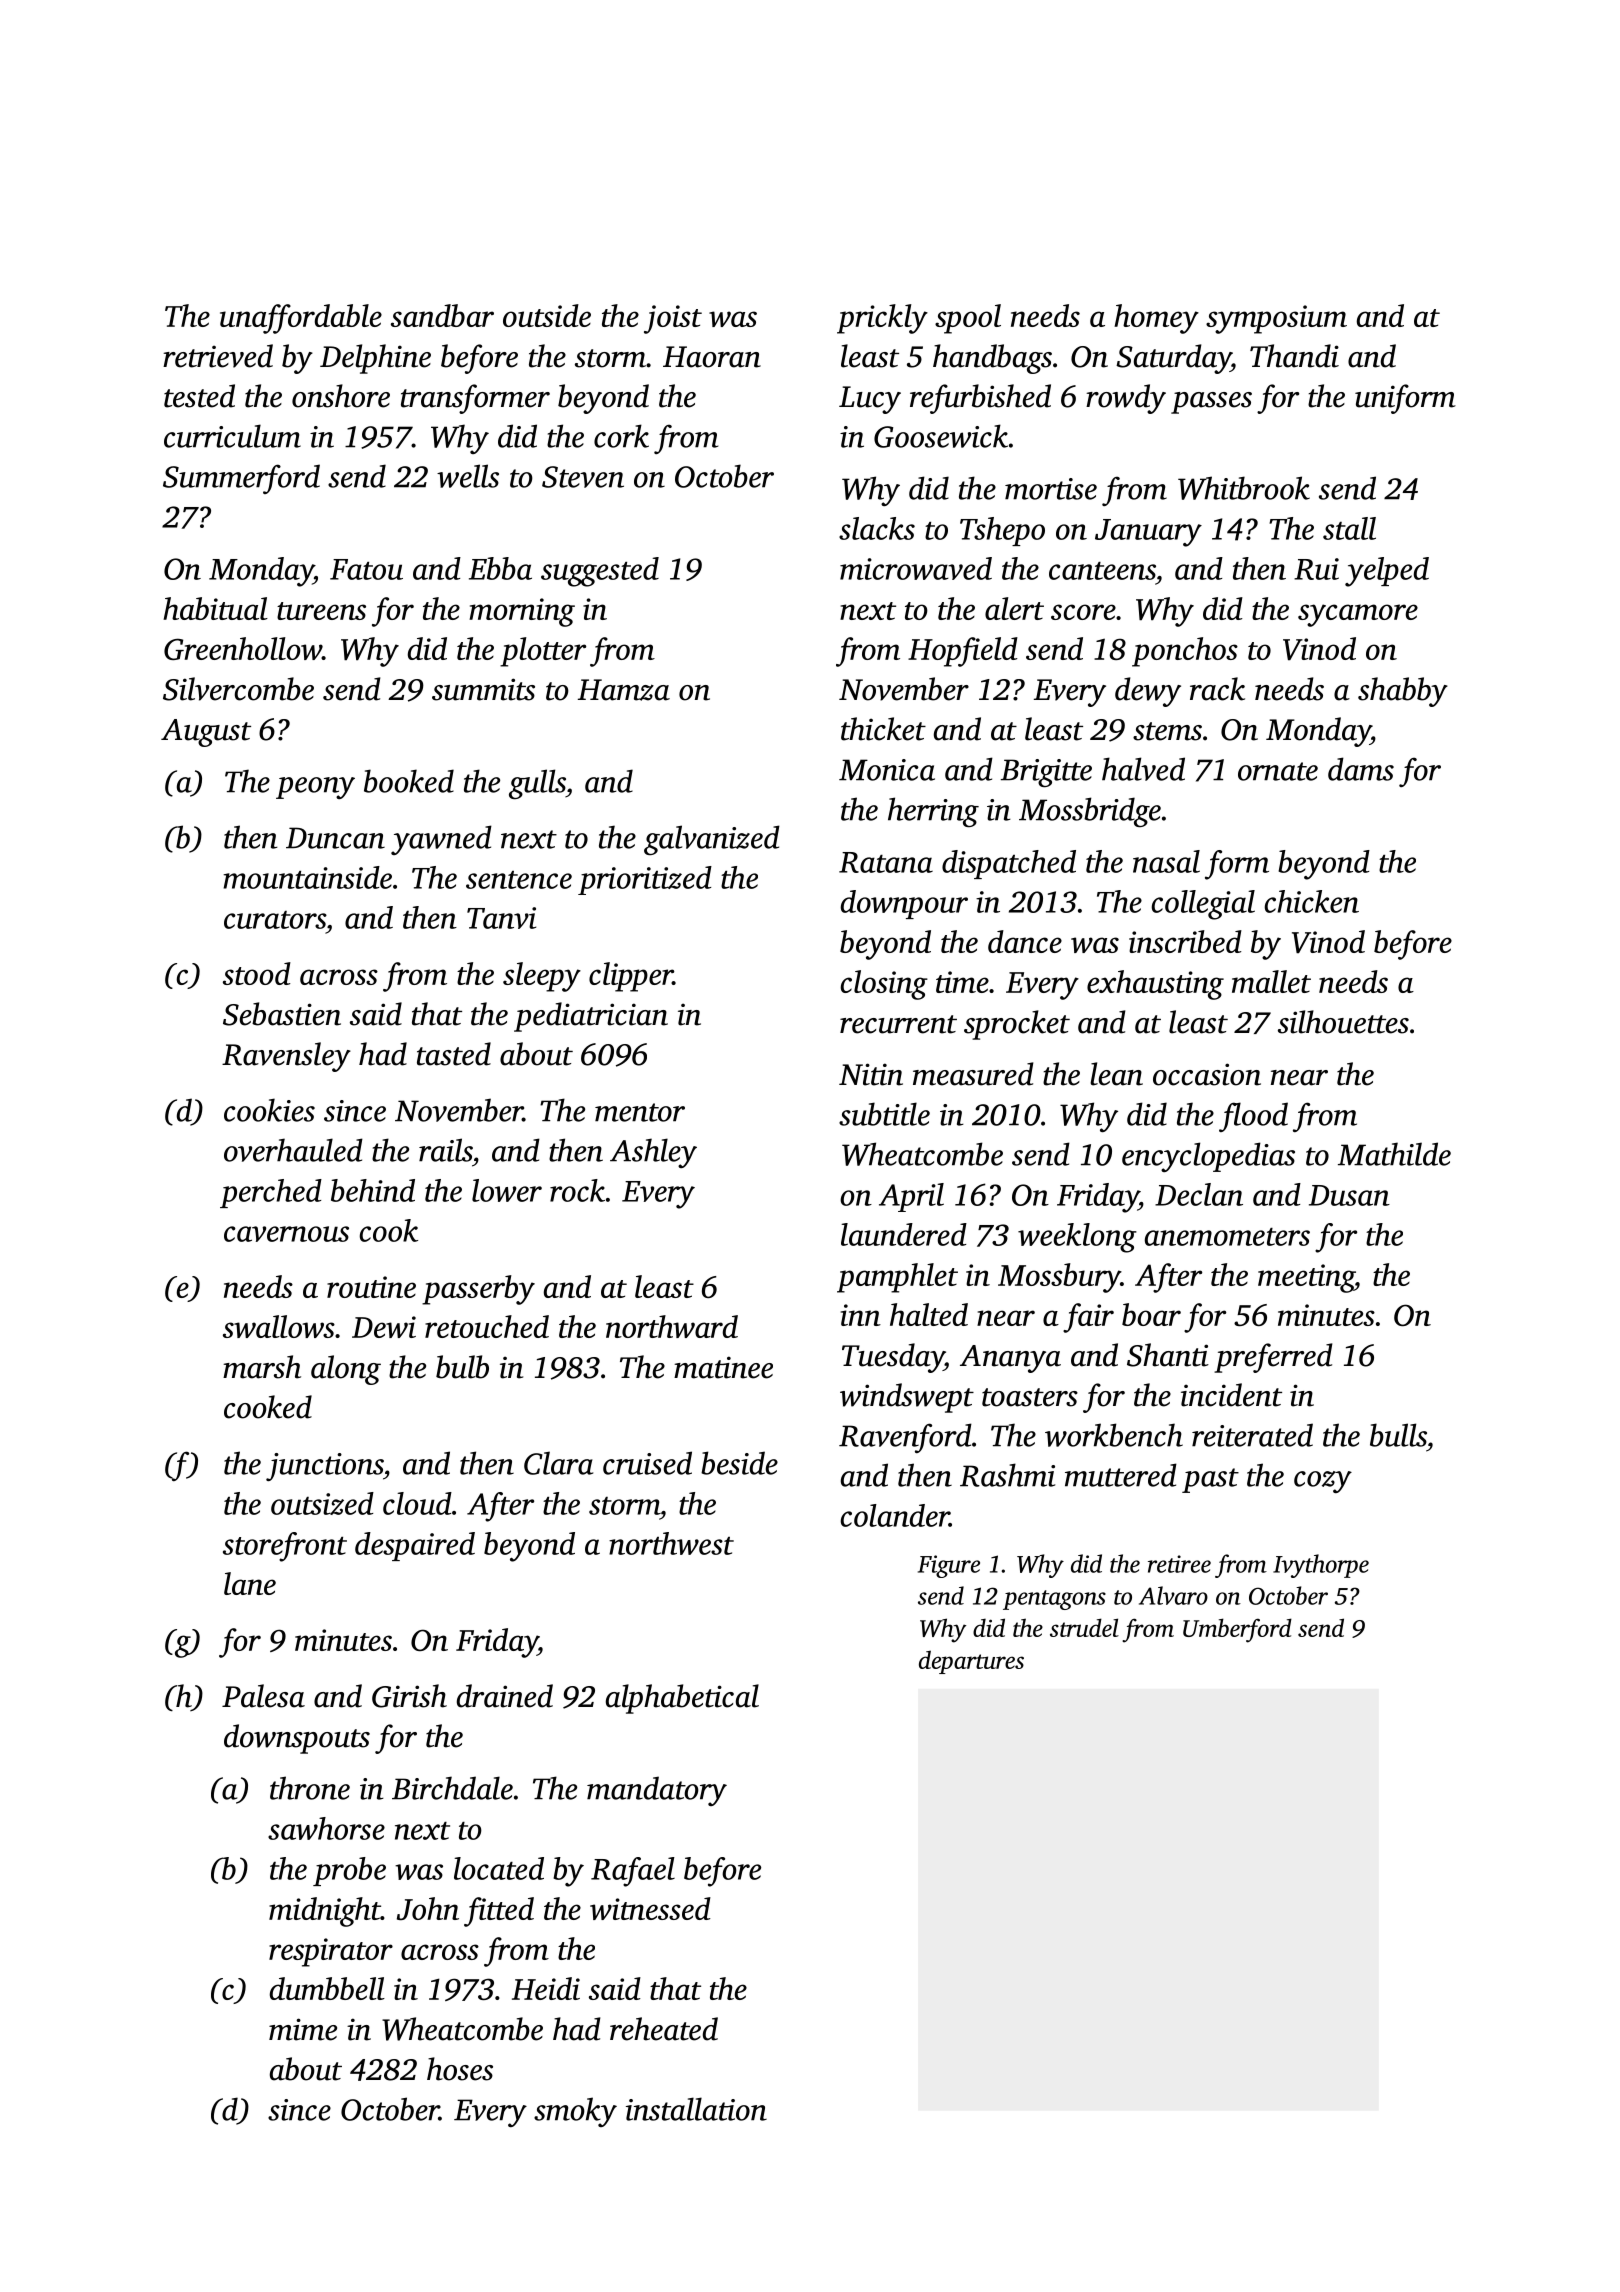  Describe the element at coordinates (218, 356) in the screenshot. I see `retrieved` at that location.
